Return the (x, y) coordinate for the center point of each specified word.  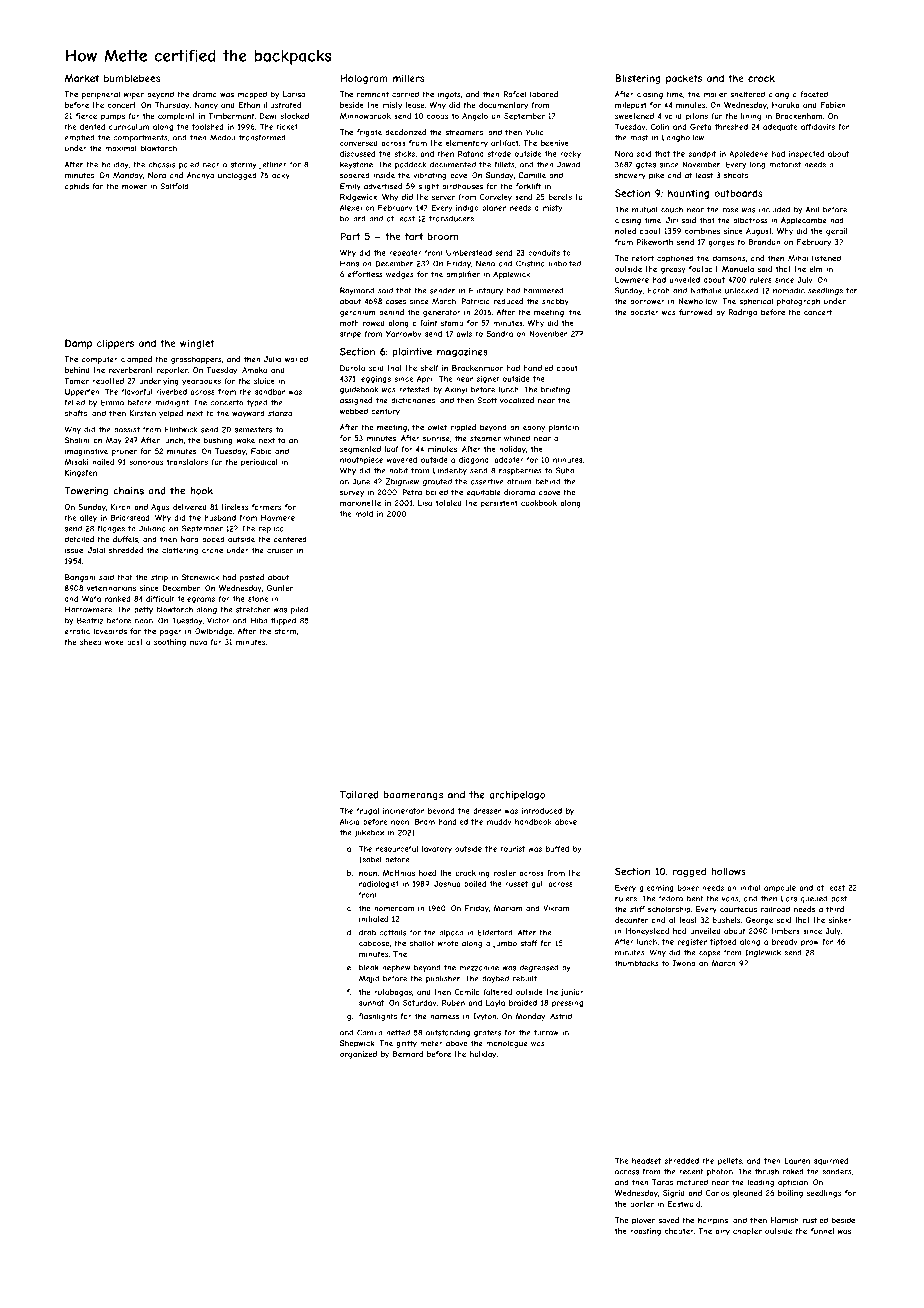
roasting (645, 1232)
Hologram (364, 79)
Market (82, 78)
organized (358, 1055)
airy (722, 1232)
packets (684, 79)
